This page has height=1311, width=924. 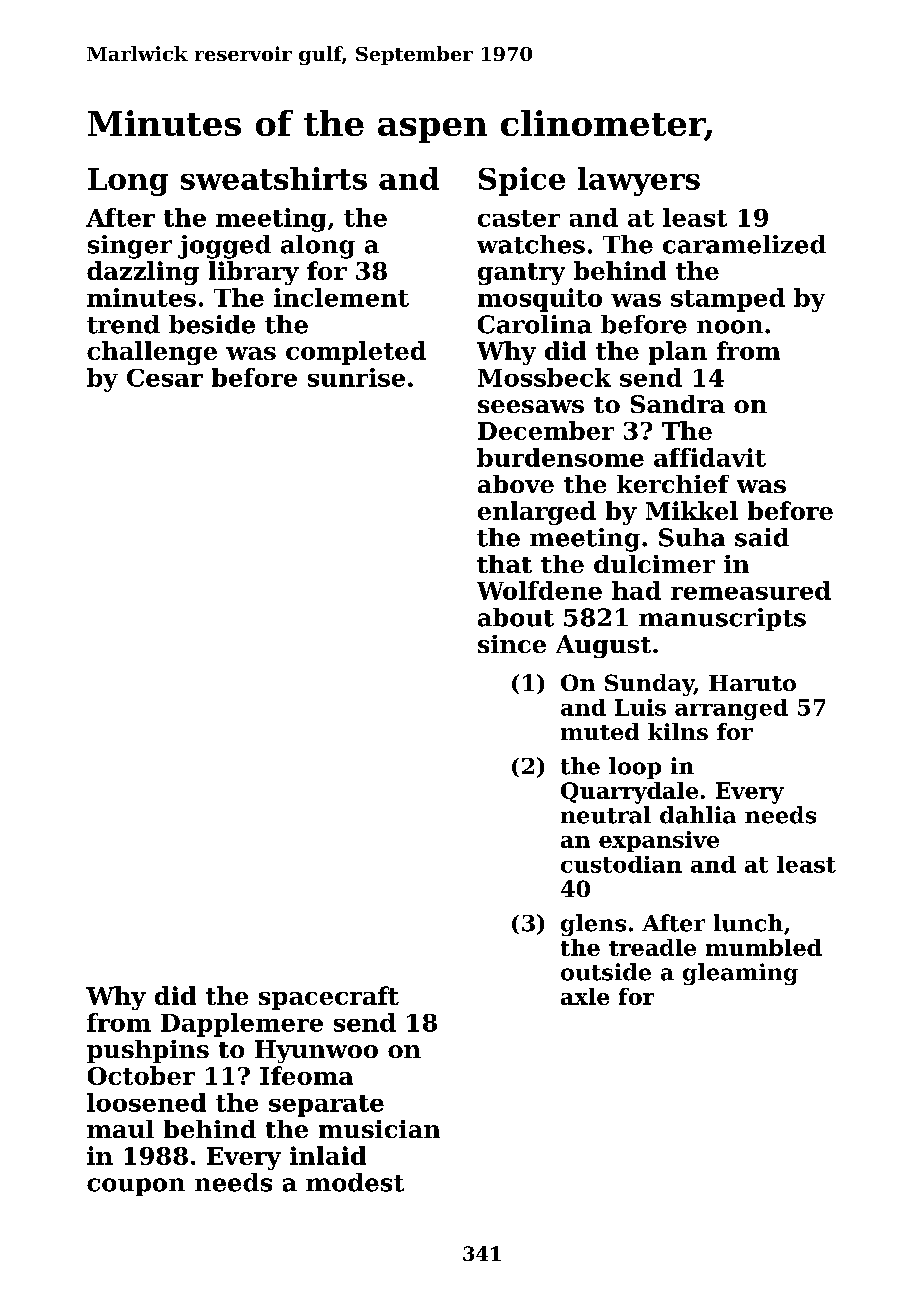 What do you see at coordinates (165, 378) in the page?
I see `Cesar` at bounding box center [165, 378].
